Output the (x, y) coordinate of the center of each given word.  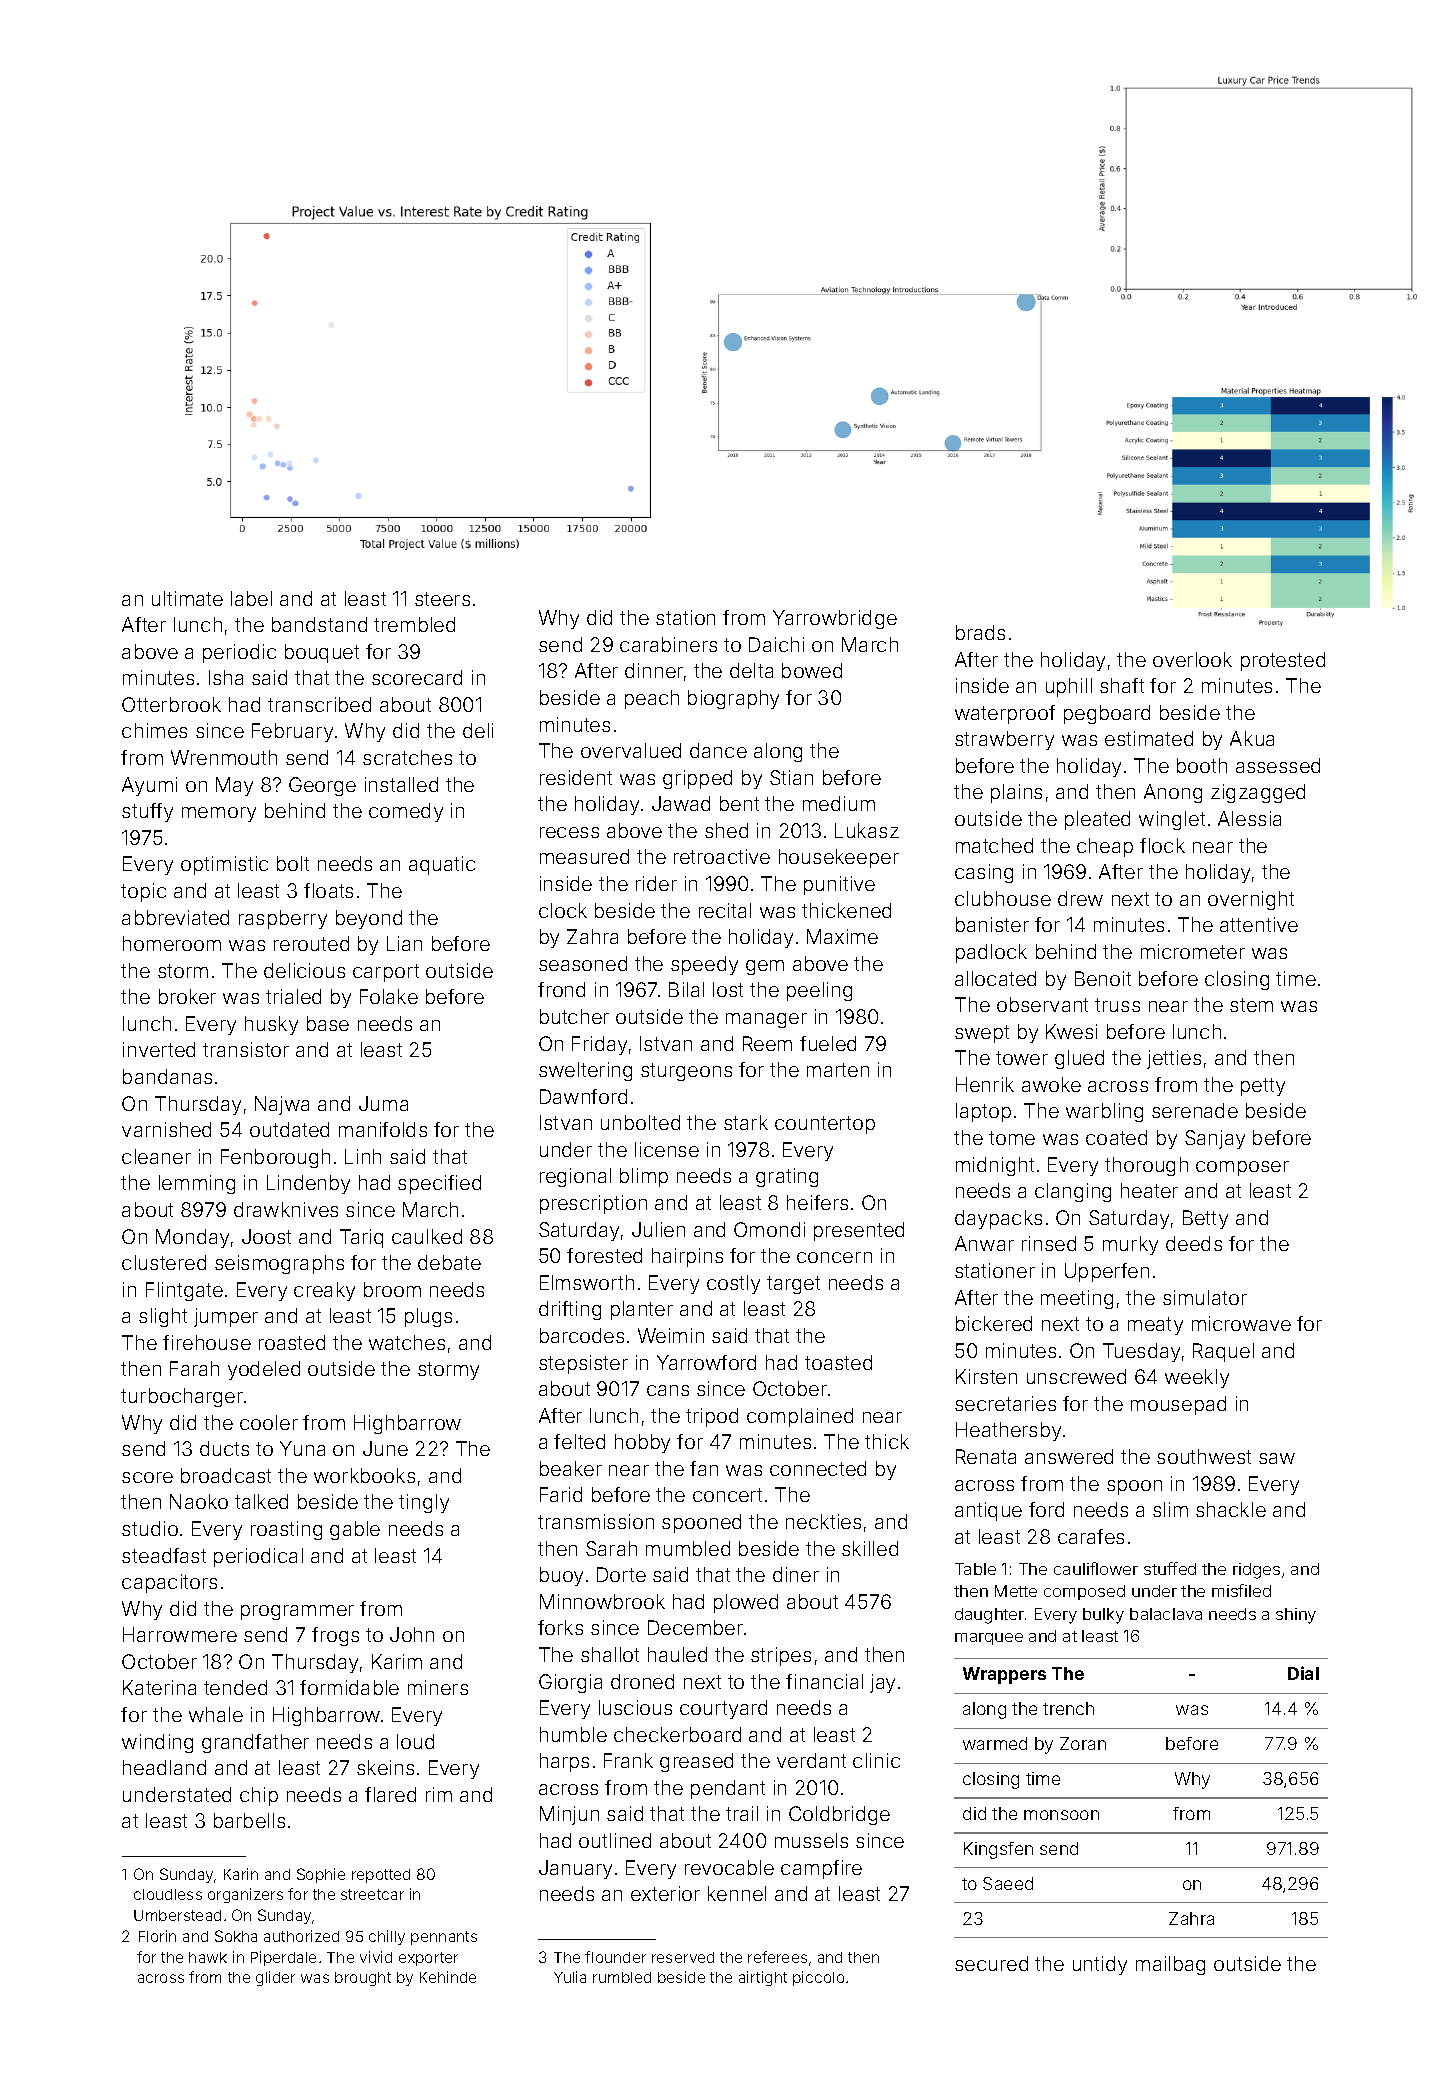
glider (275, 1978)
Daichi (776, 644)
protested (1283, 661)
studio (150, 1528)
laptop (983, 1112)
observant (1042, 1004)
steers (442, 599)
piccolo (818, 1978)
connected (818, 1468)
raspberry (283, 919)
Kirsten (986, 1376)
